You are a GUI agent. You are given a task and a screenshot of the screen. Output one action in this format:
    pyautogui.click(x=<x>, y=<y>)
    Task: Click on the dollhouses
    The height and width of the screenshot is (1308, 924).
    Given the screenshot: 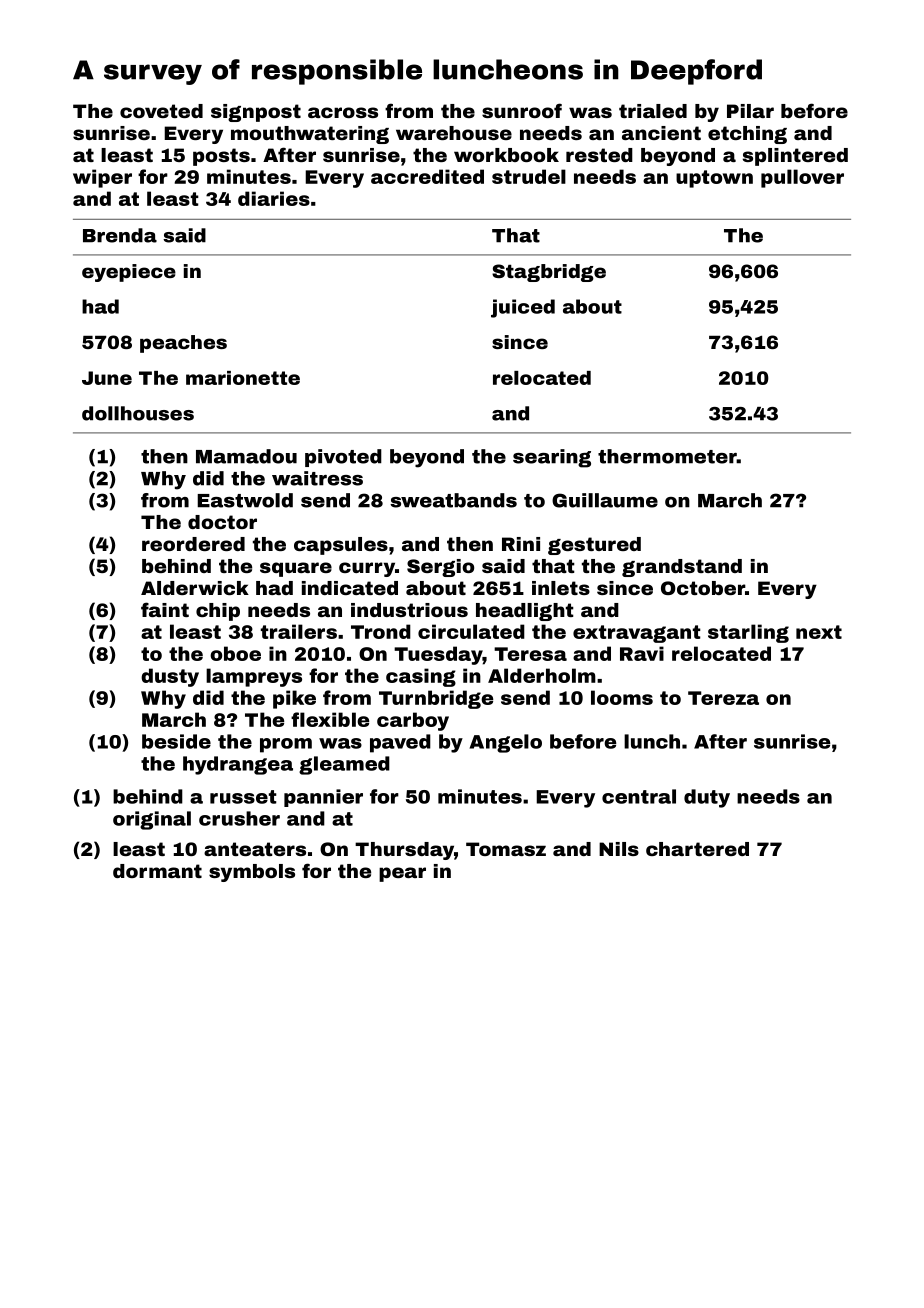 What is the action you would take?
    pyautogui.click(x=138, y=413)
